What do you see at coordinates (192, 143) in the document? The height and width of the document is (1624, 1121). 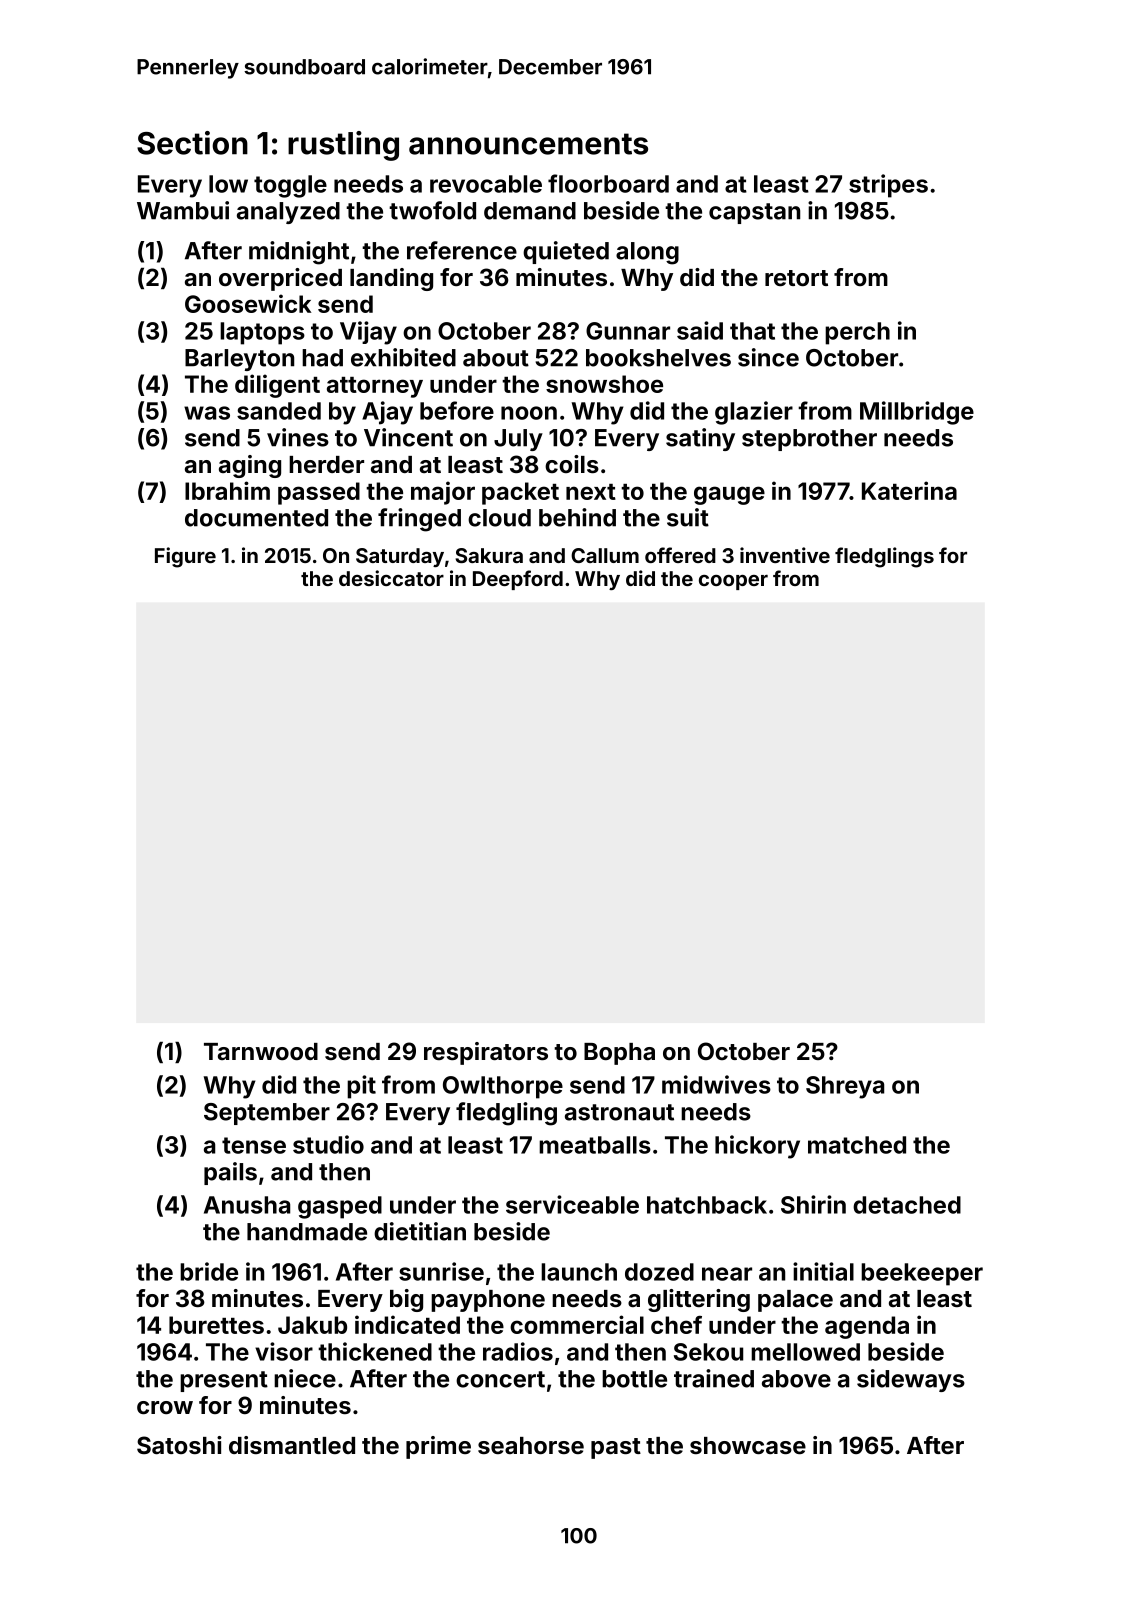 I see `Section` at bounding box center [192, 143].
